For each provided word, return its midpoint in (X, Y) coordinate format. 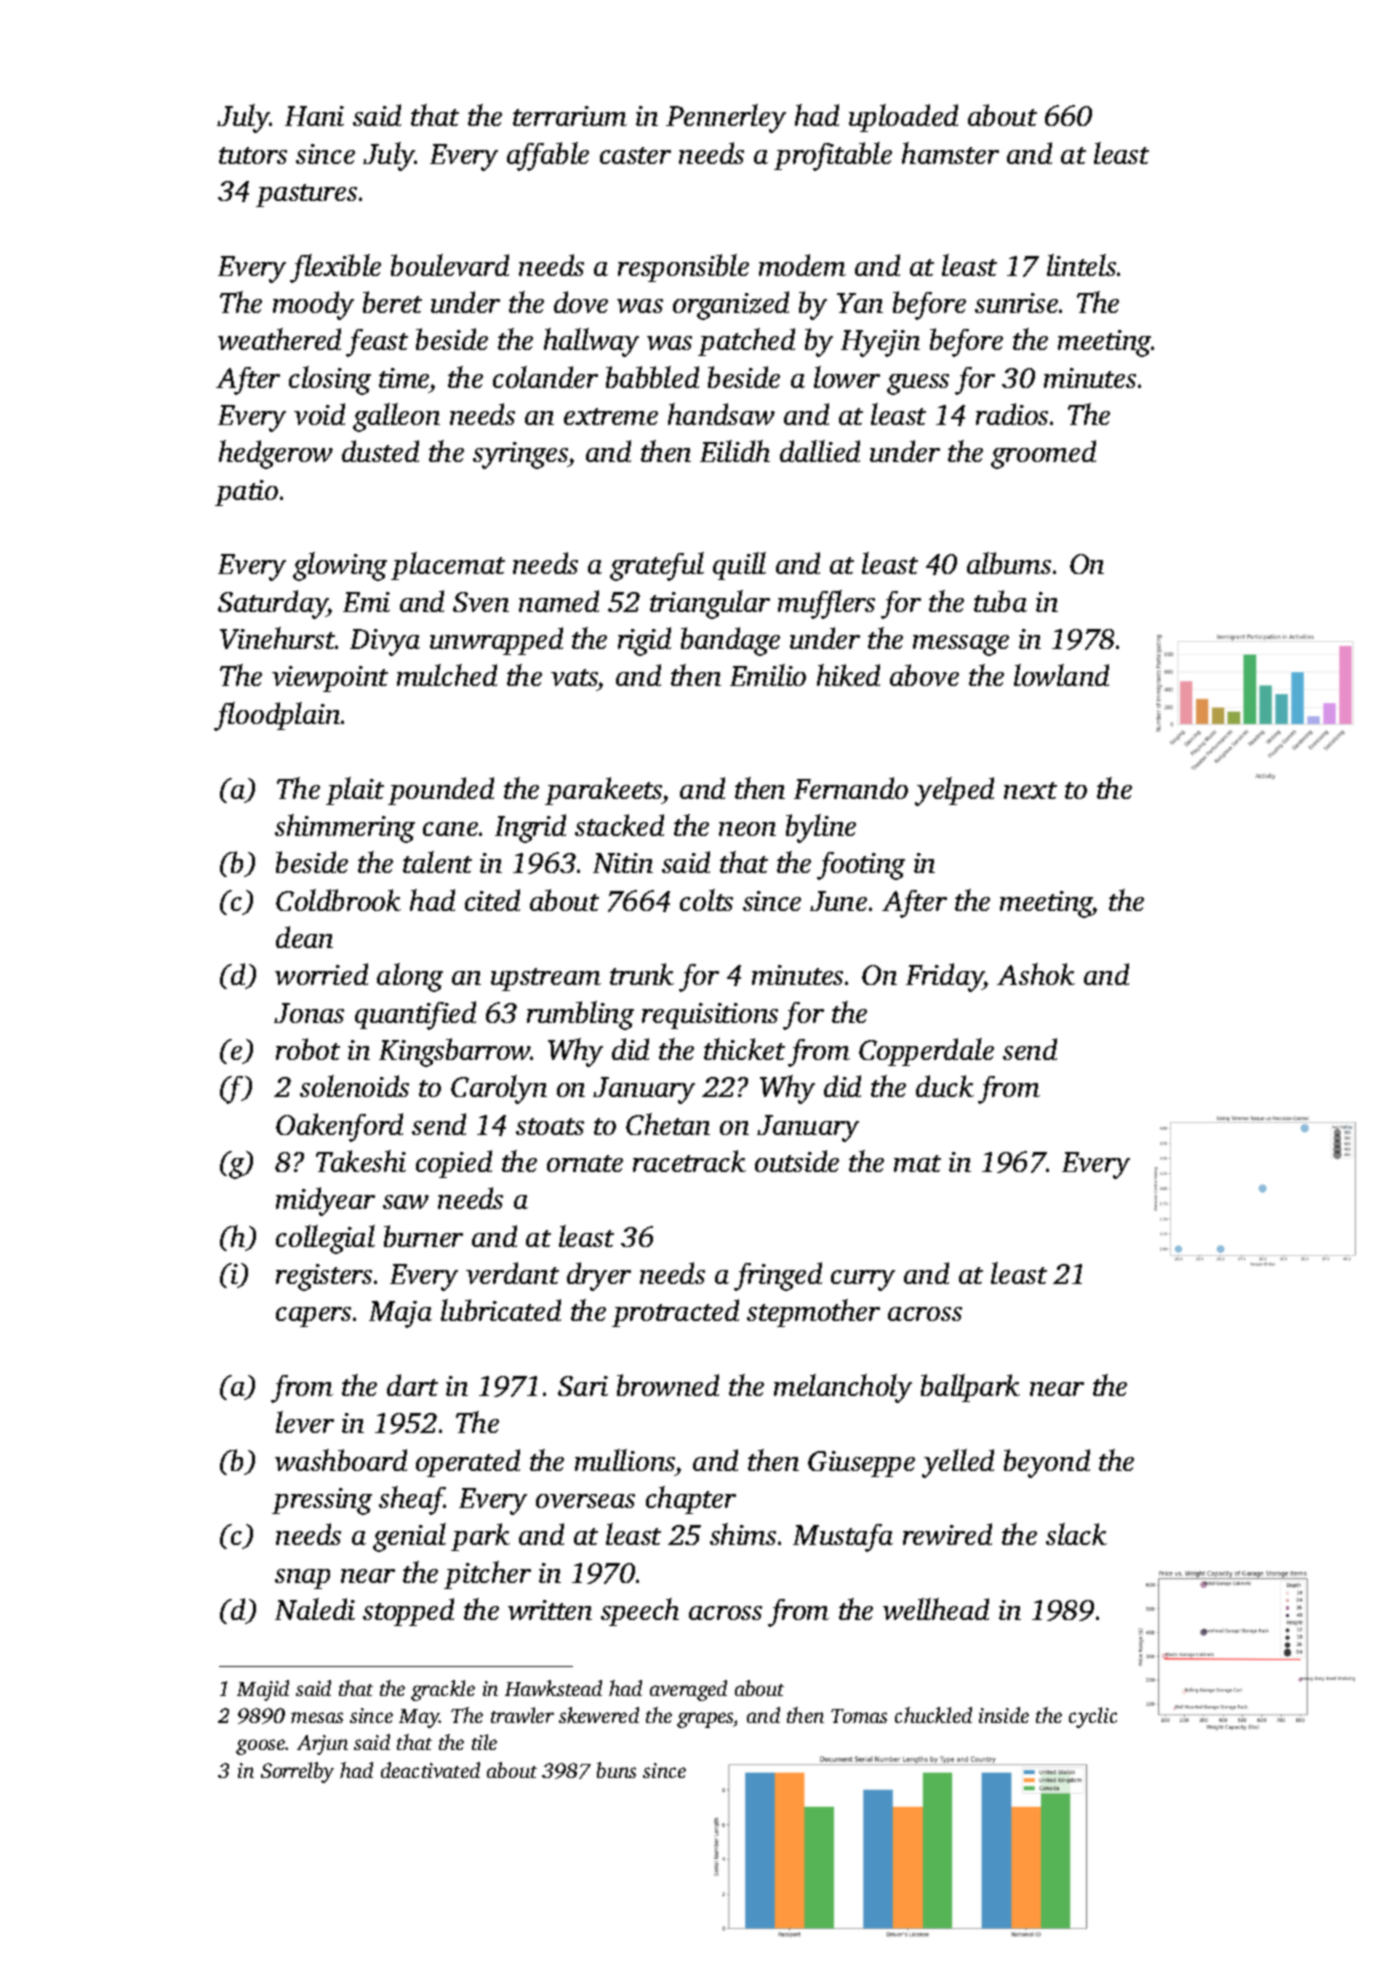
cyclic (1093, 1717)
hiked (848, 675)
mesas (317, 1717)
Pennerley (726, 118)
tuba (1000, 601)
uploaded (903, 118)
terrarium (570, 116)
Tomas (859, 1716)
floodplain (277, 716)
